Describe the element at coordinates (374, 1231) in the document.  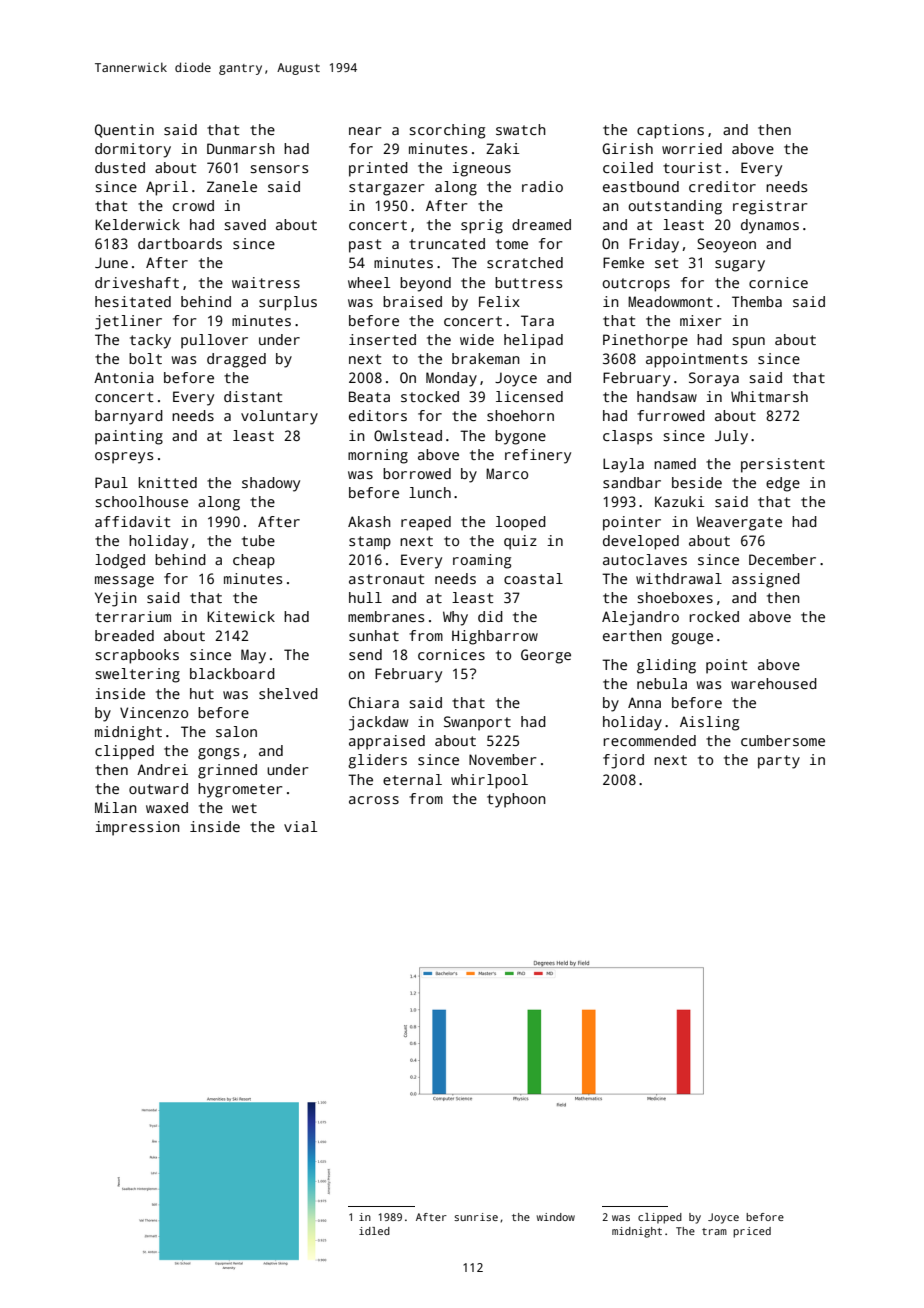
I see `idled` at that location.
